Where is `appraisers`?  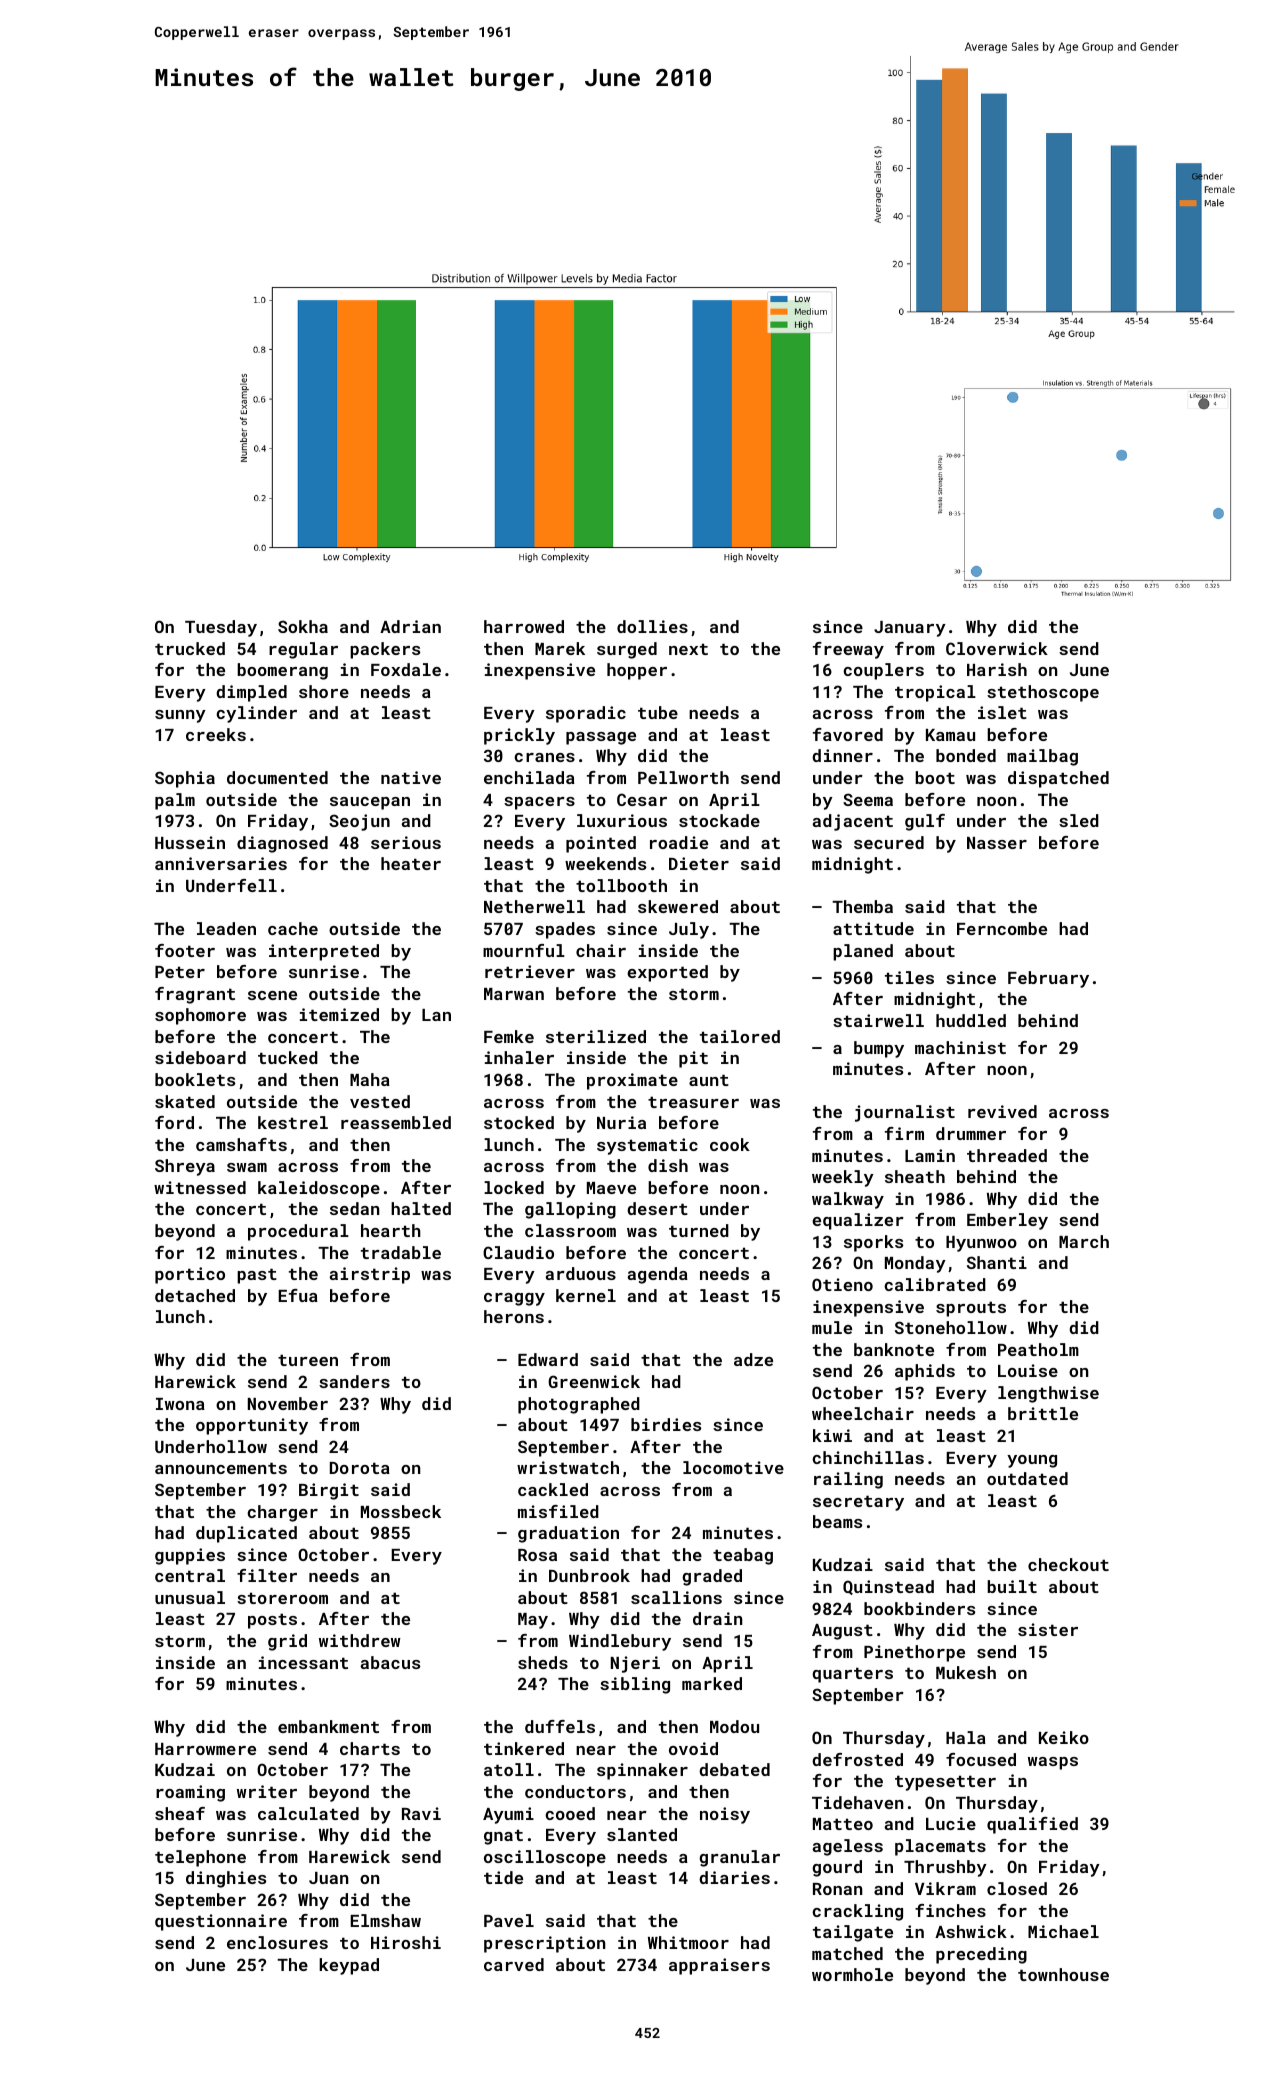 appraisers is located at coordinates (719, 1966).
